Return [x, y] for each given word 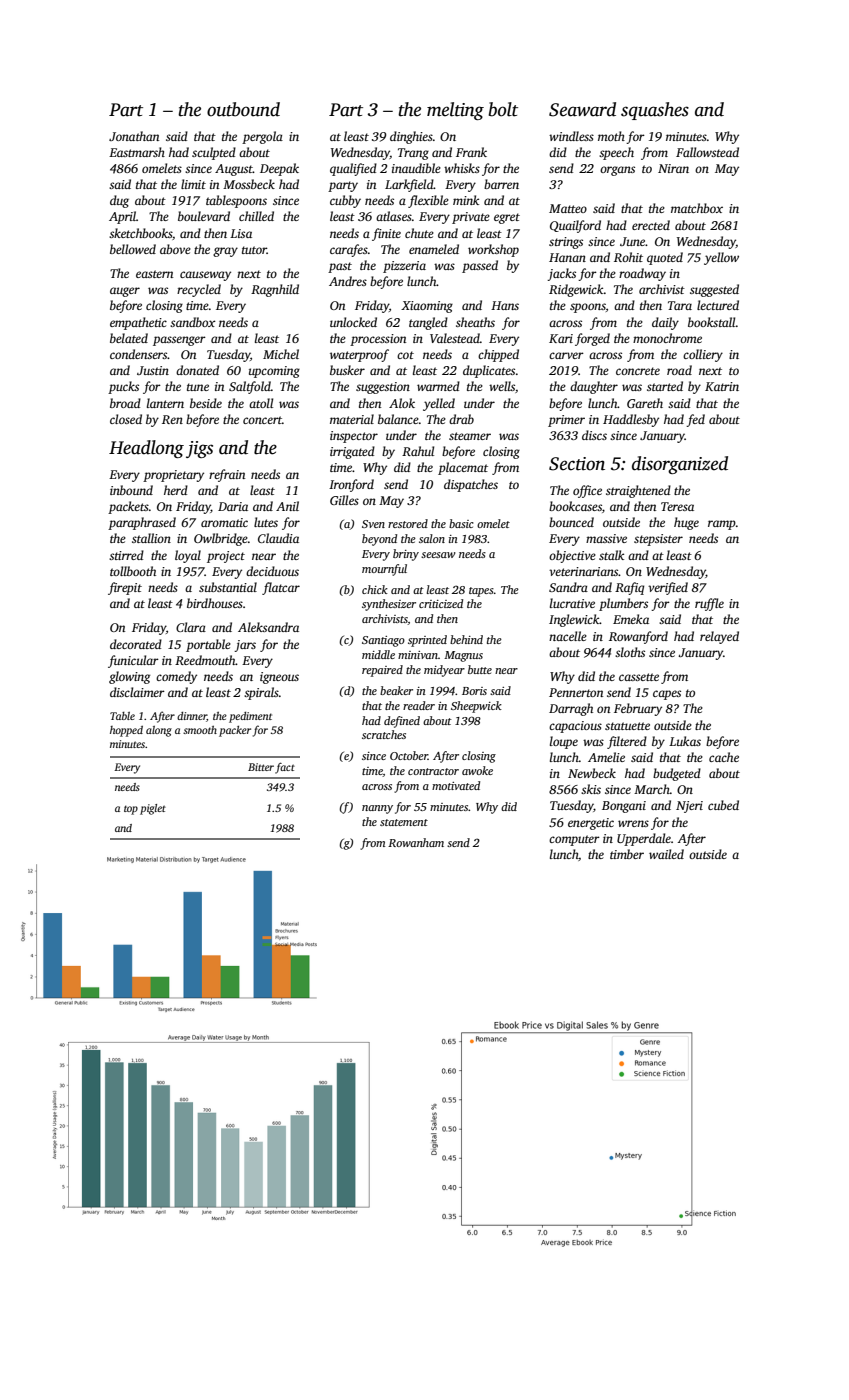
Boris [474, 691]
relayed [719, 637]
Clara [191, 627]
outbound [243, 109]
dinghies [411, 137]
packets [128, 507]
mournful [384, 570]
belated [129, 338]
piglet [153, 809]
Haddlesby [631, 420]
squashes [655, 111]
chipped [498, 355]
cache [724, 757]
